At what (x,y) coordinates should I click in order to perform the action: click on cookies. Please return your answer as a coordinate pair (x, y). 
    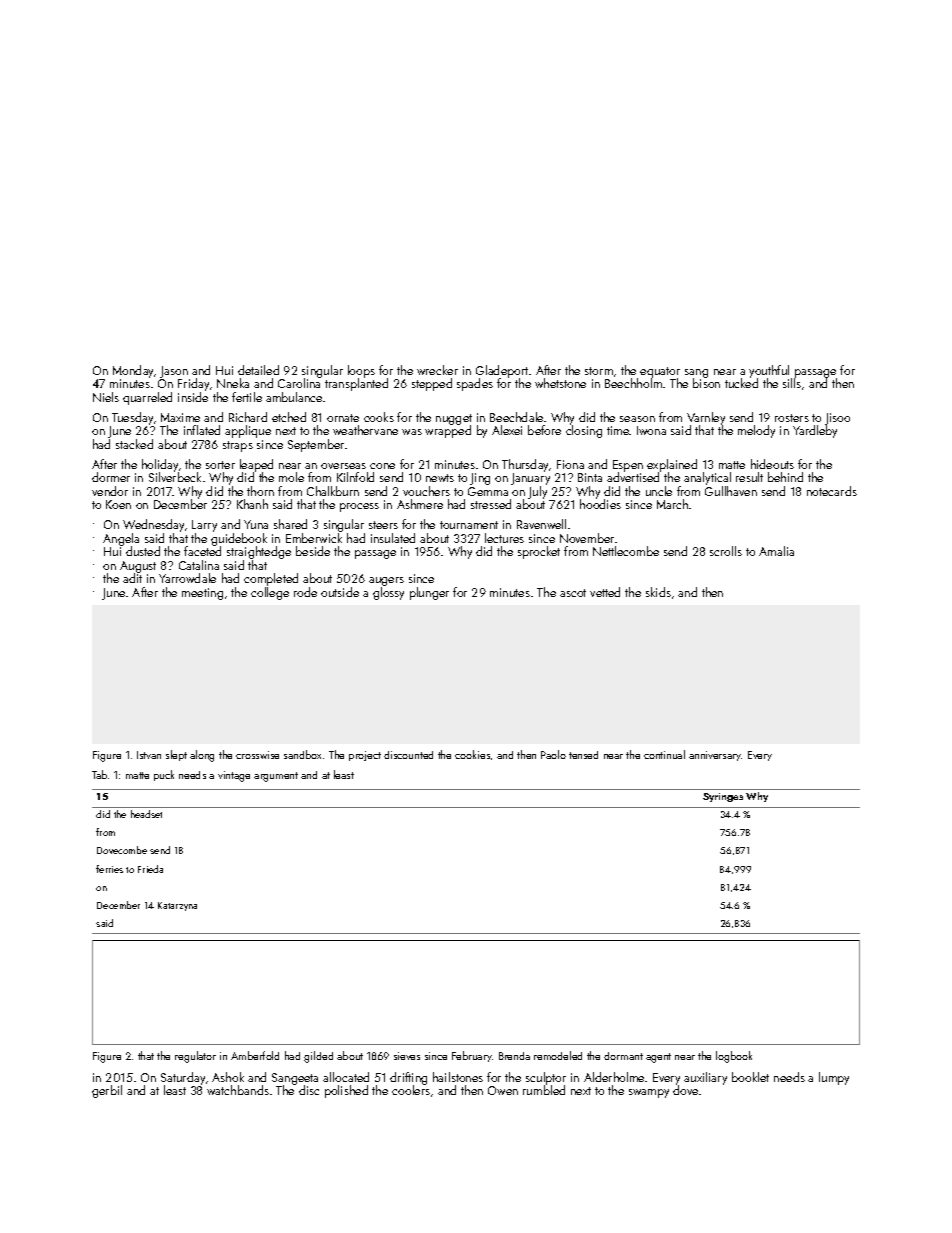
    Looking at the image, I should click on (472, 754).
